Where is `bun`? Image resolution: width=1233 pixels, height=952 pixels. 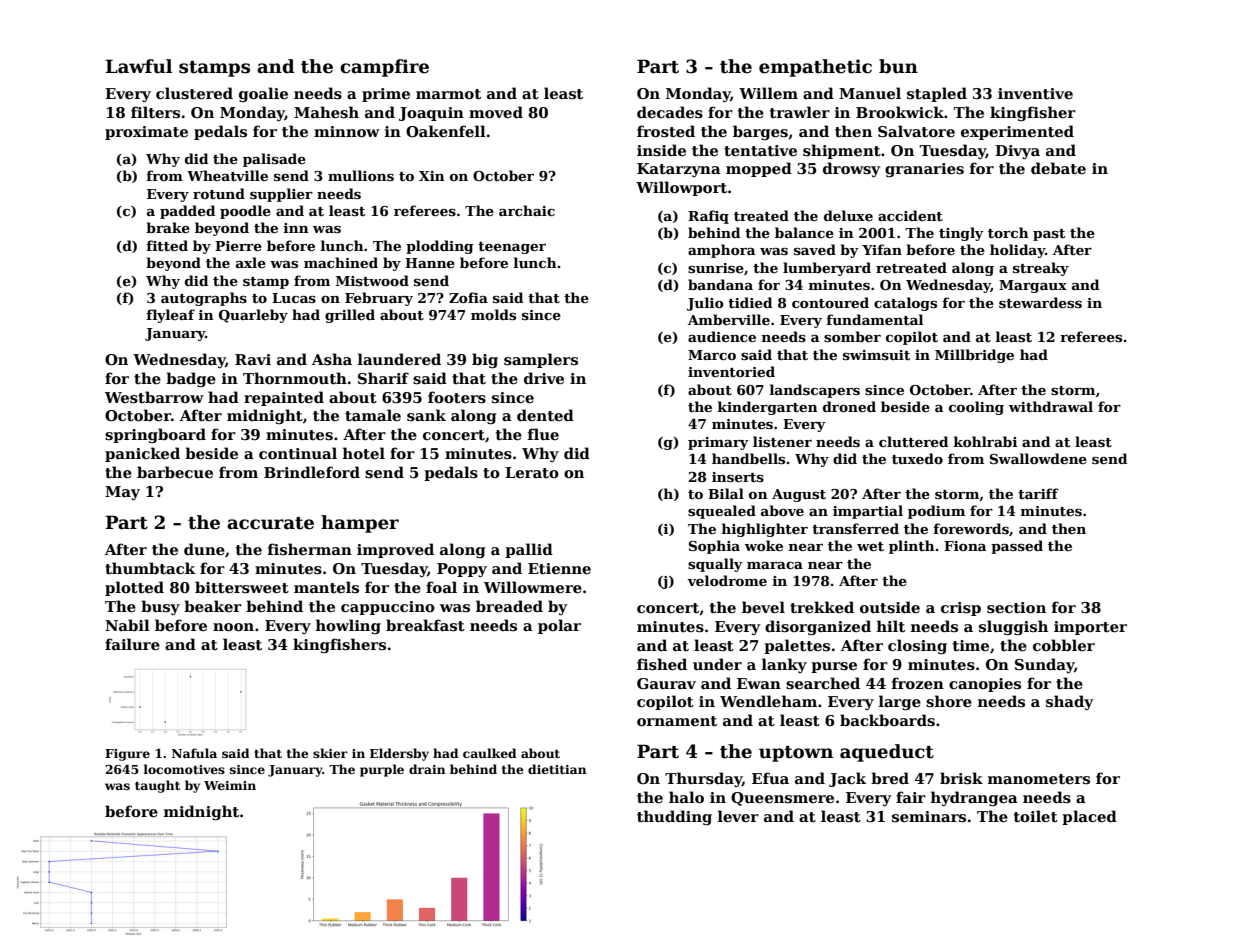
bun is located at coordinates (898, 66).
